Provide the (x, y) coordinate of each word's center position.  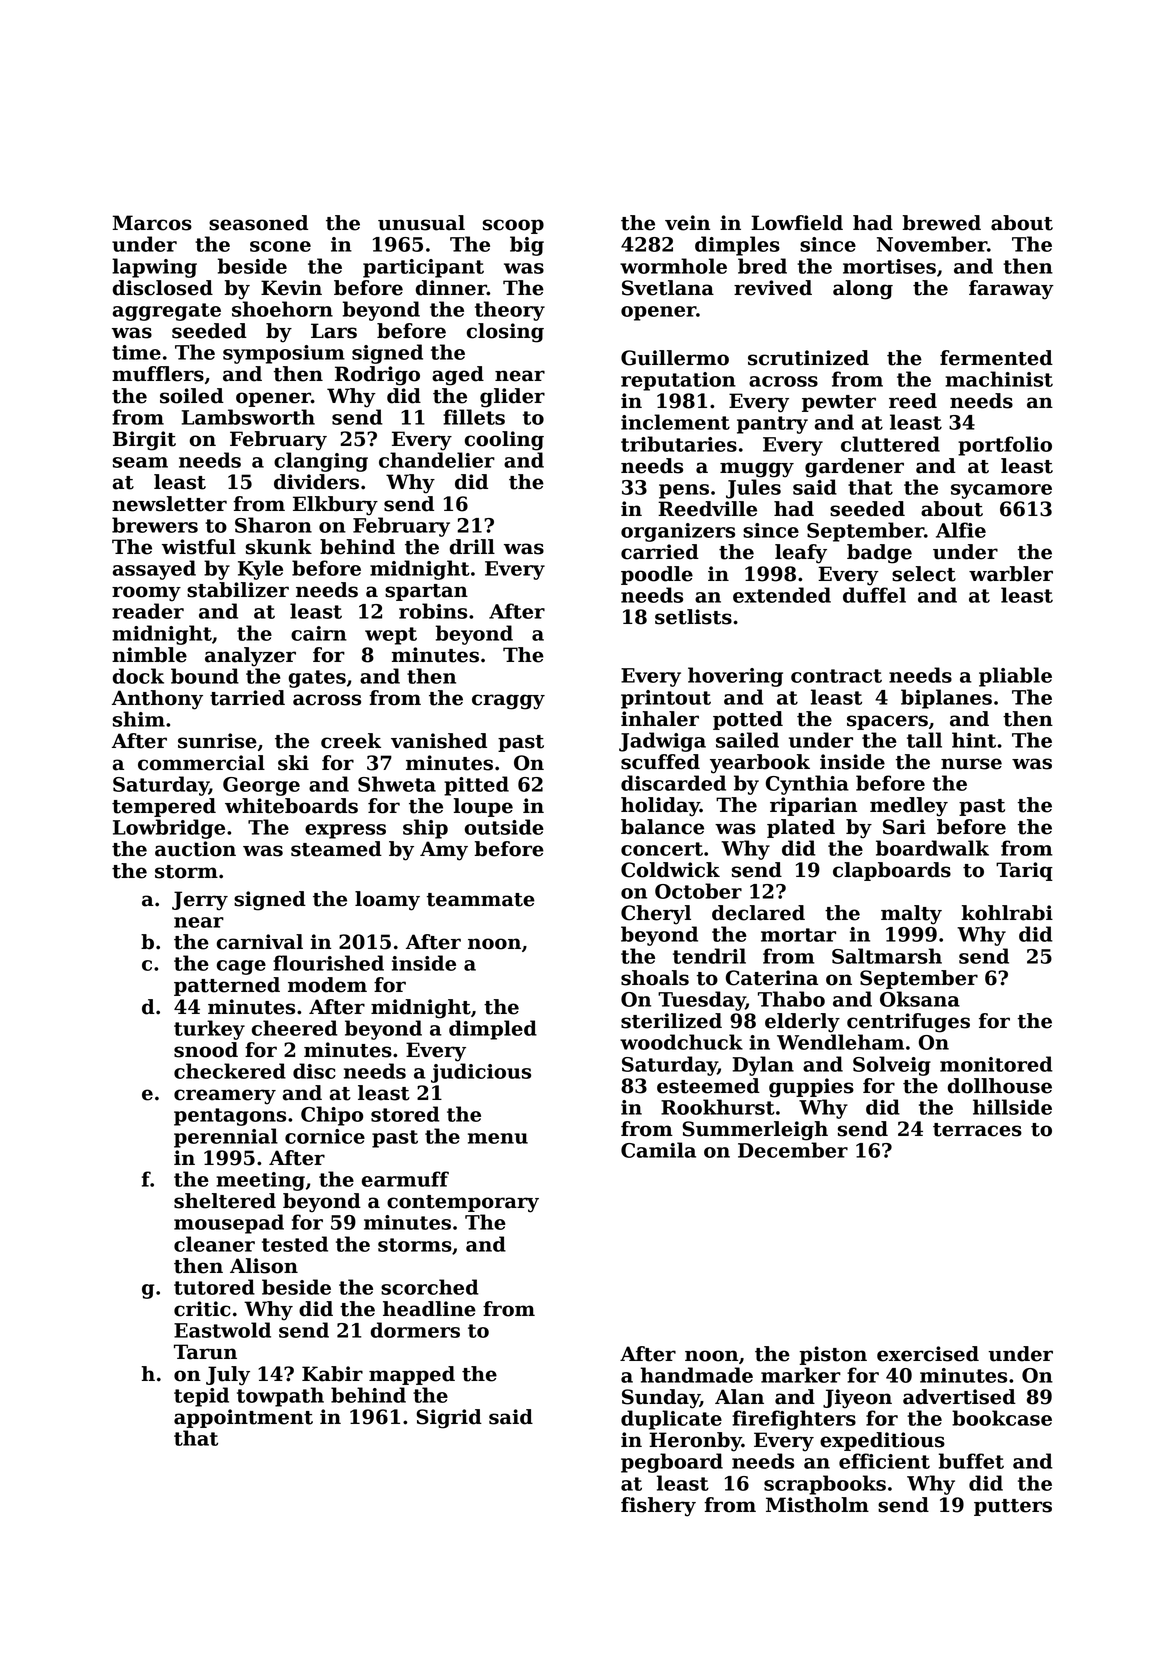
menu (498, 1138)
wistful (199, 547)
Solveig (892, 1066)
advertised (959, 1397)
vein (687, 223)
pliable (1015, 677)
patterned (227, 986)
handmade (697, 1375)
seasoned (258, 223)
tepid (201, 1397)
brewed (941, 223)
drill (472, 547)
